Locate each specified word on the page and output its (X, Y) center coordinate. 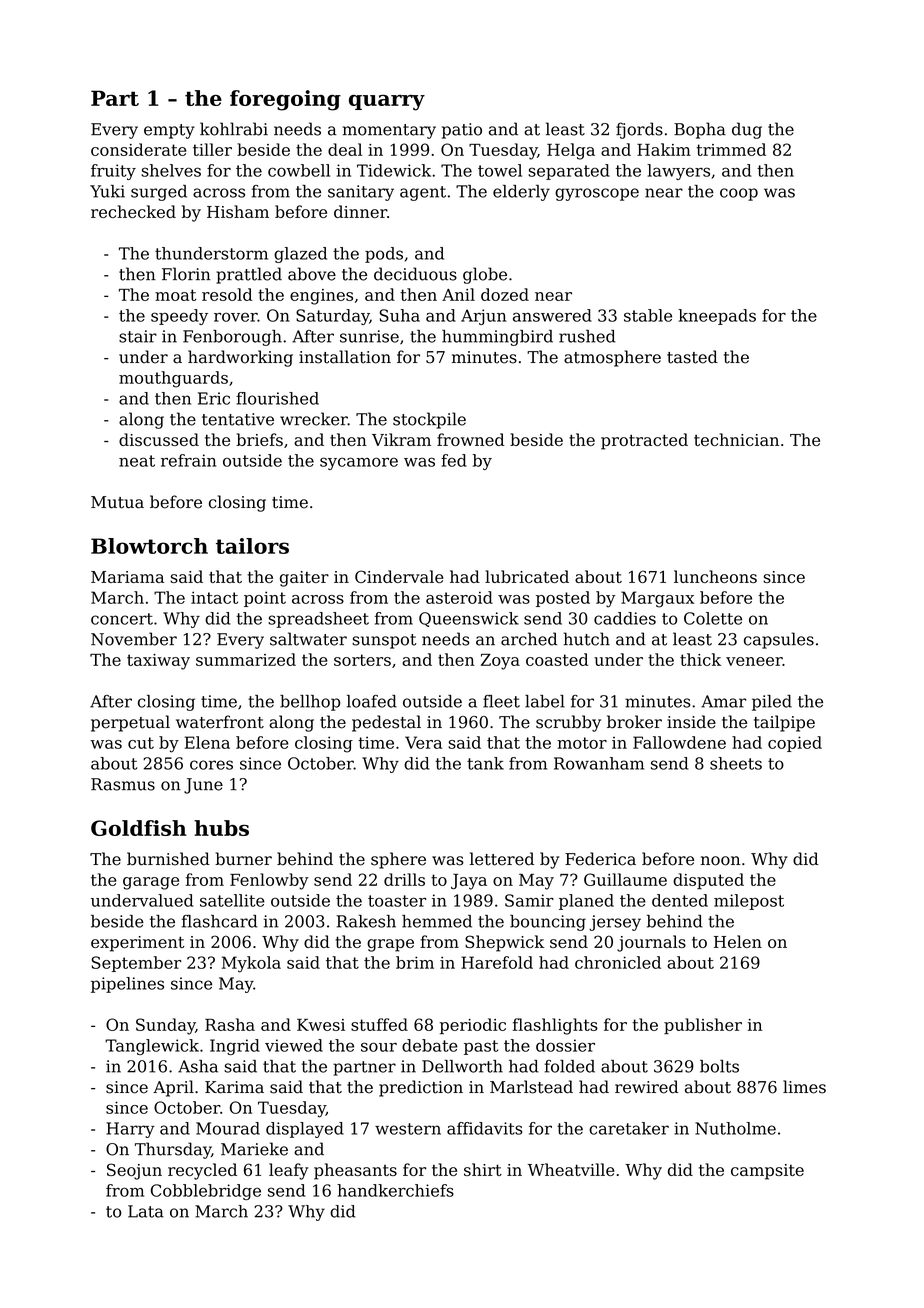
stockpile (429, 420)
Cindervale (399, 576)
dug (747, 130)
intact (214, 597)
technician (736, 439)
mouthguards (173, 379)
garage (151, 883)
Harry (130, 1130)
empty (169, 131)
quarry (387, 103)
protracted (644, 441)
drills (404, 879)
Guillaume (625, 879)
